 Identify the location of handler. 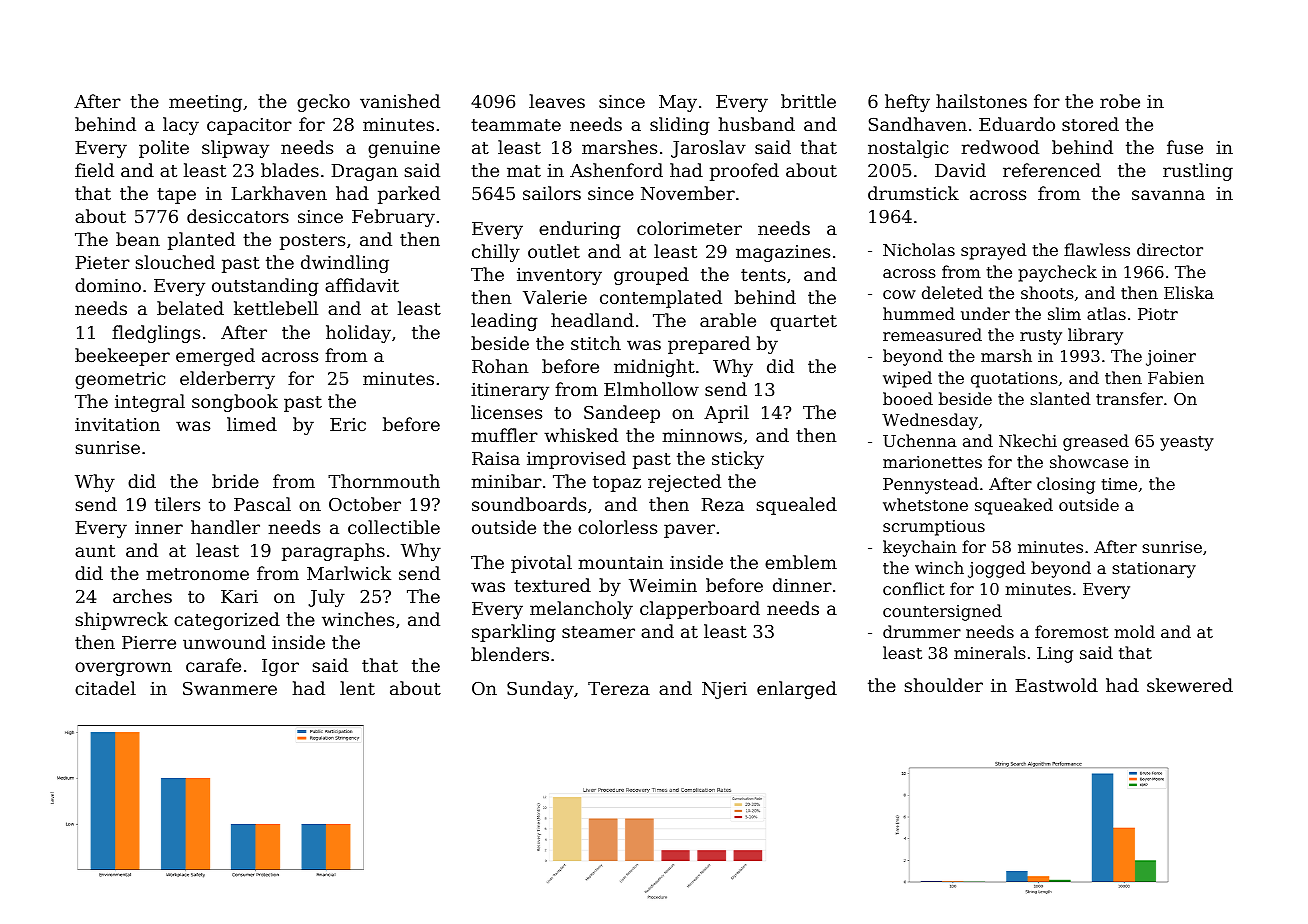
(225, 527).
